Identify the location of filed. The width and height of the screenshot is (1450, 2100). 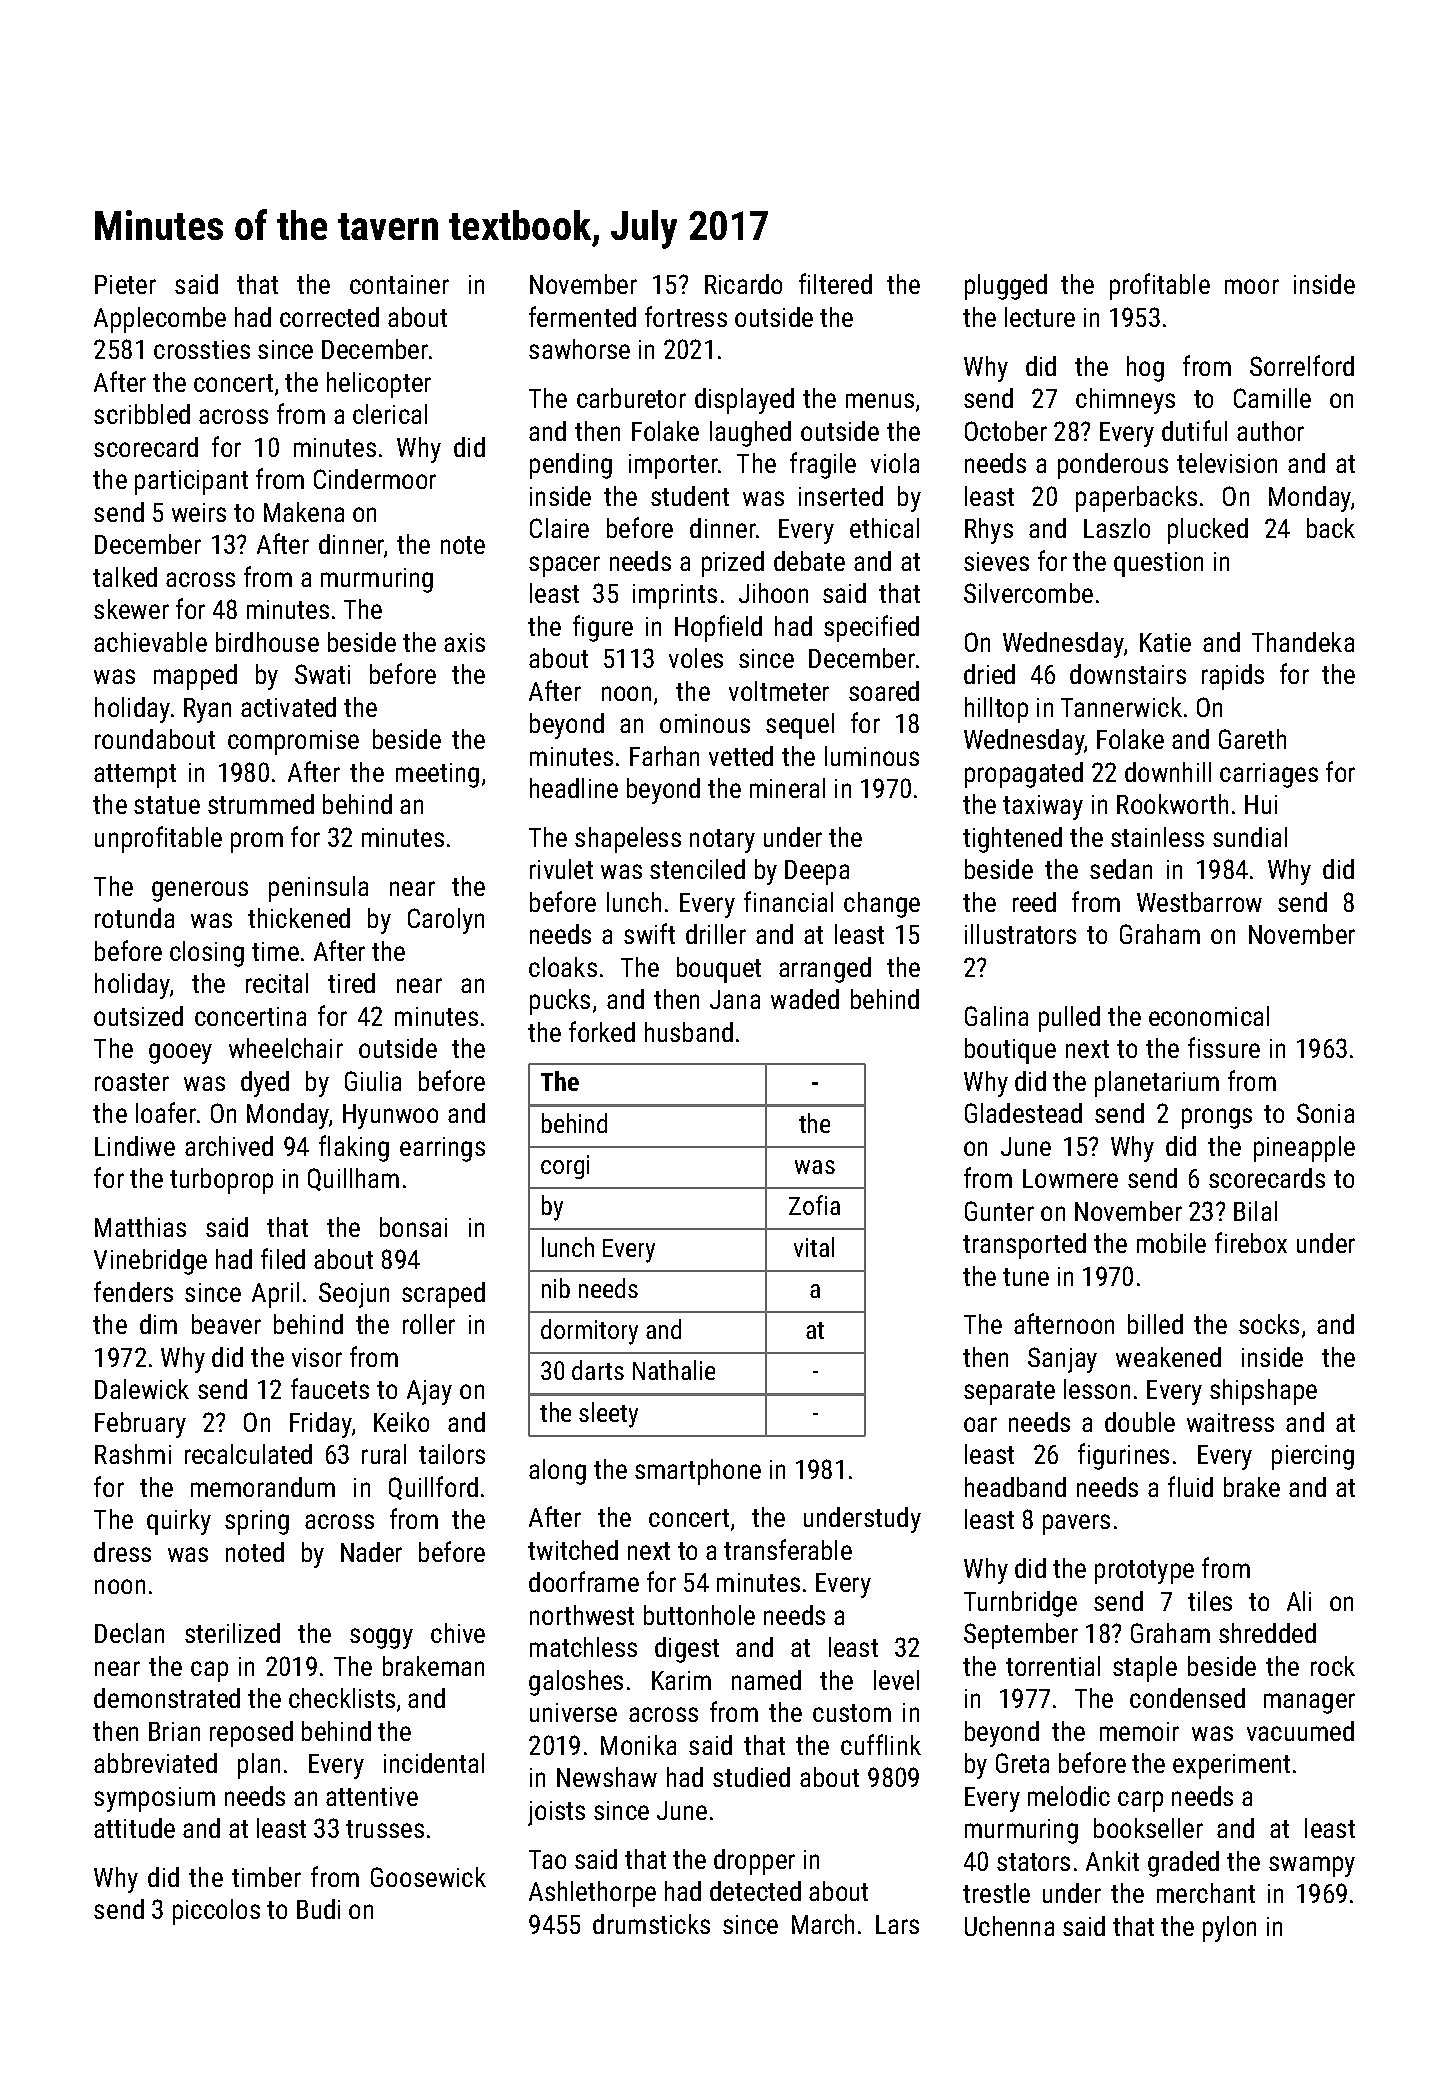
(283, 1258).
